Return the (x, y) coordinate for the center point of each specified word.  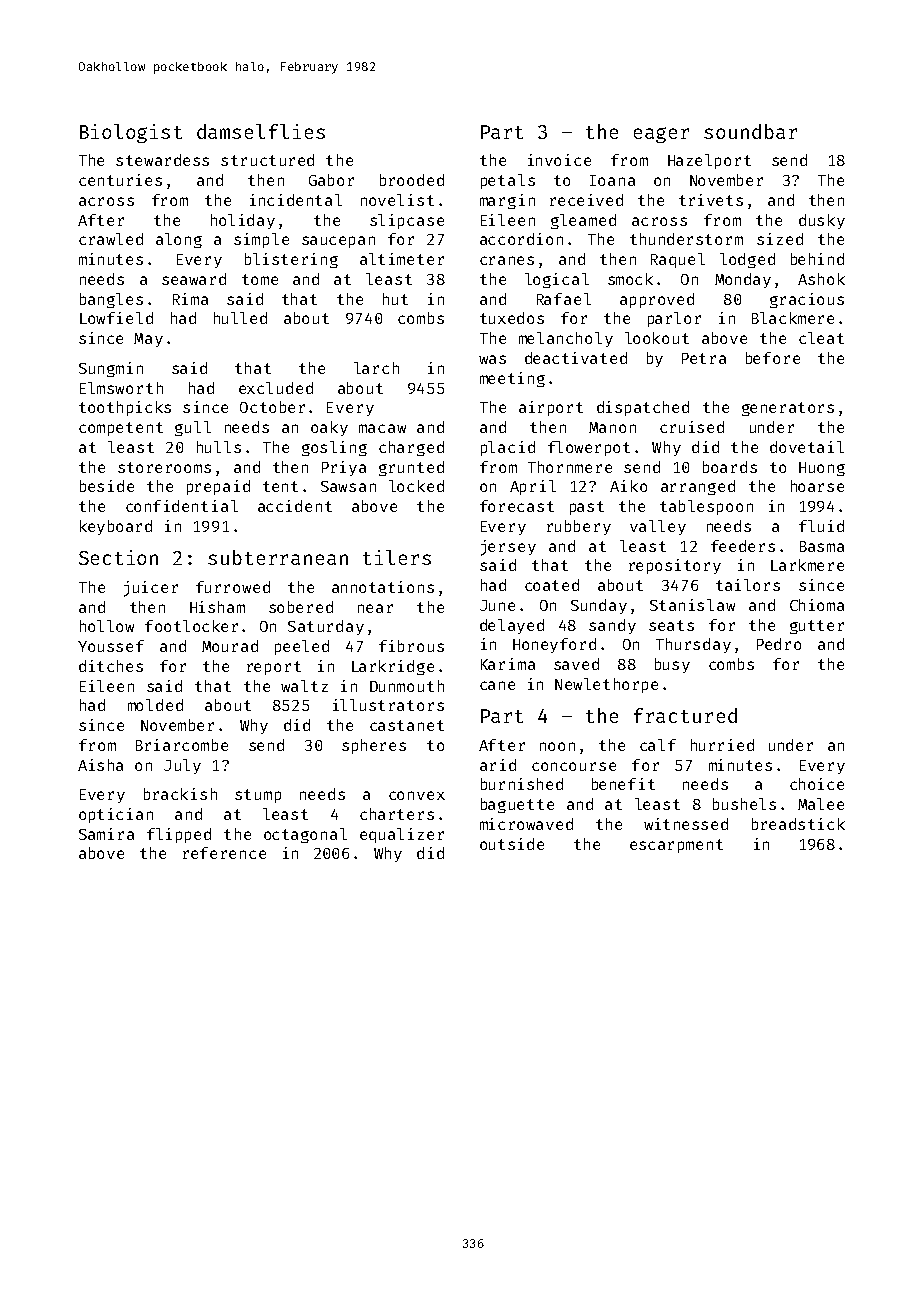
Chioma (817, 605)
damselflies (261, 131)
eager (661, 135)
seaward (194, 279)
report (274, 668)
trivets (711, 200)
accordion (521, 239)
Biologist (131, 133)
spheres (374, 746)
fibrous (411, 646)
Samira (106, 834)
